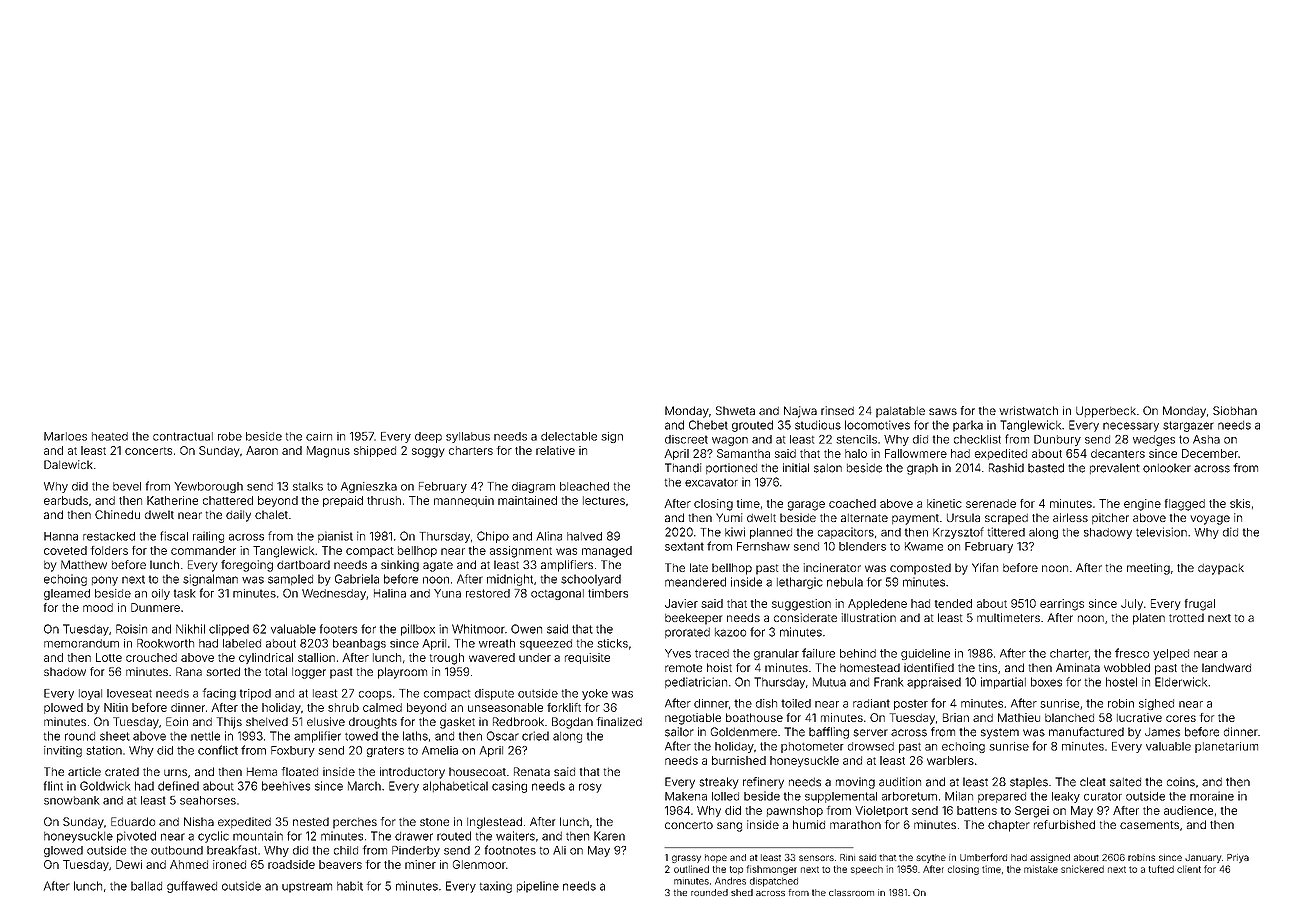  What do you see at coordinates (867, 870) in the page?
I see `speech` at bounding box center [867, 870].
